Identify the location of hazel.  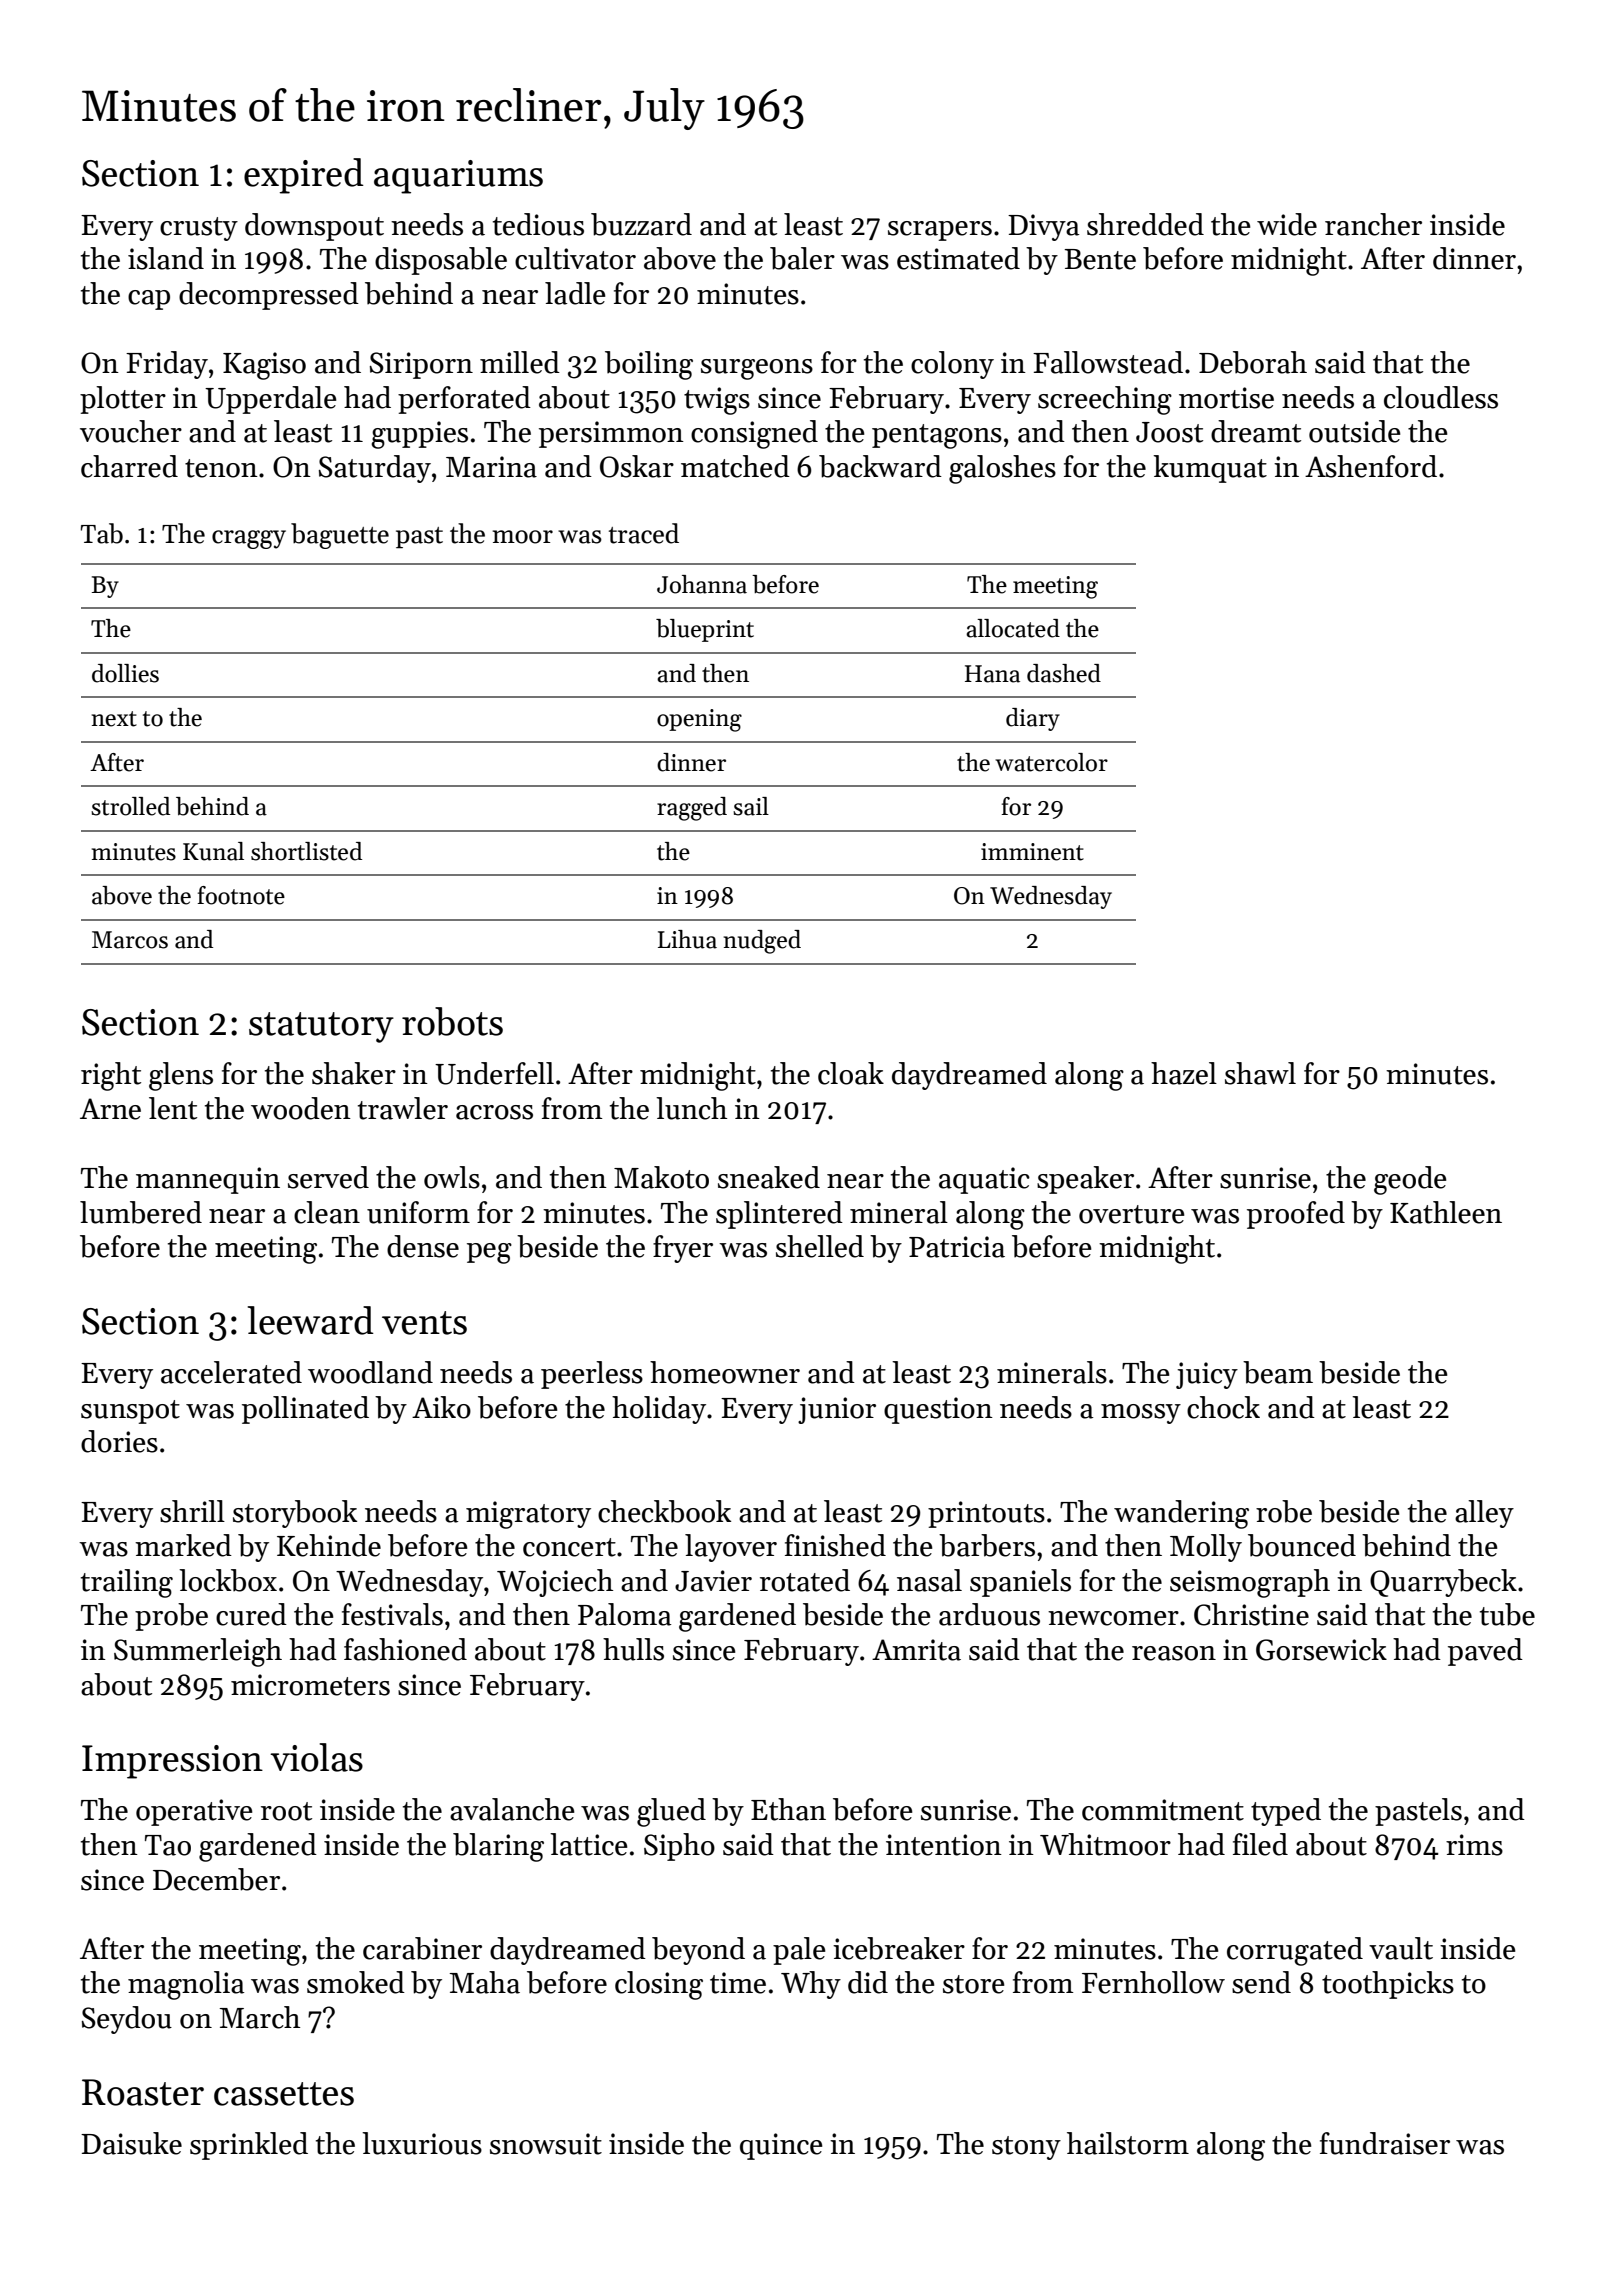
(1184, 1073).
